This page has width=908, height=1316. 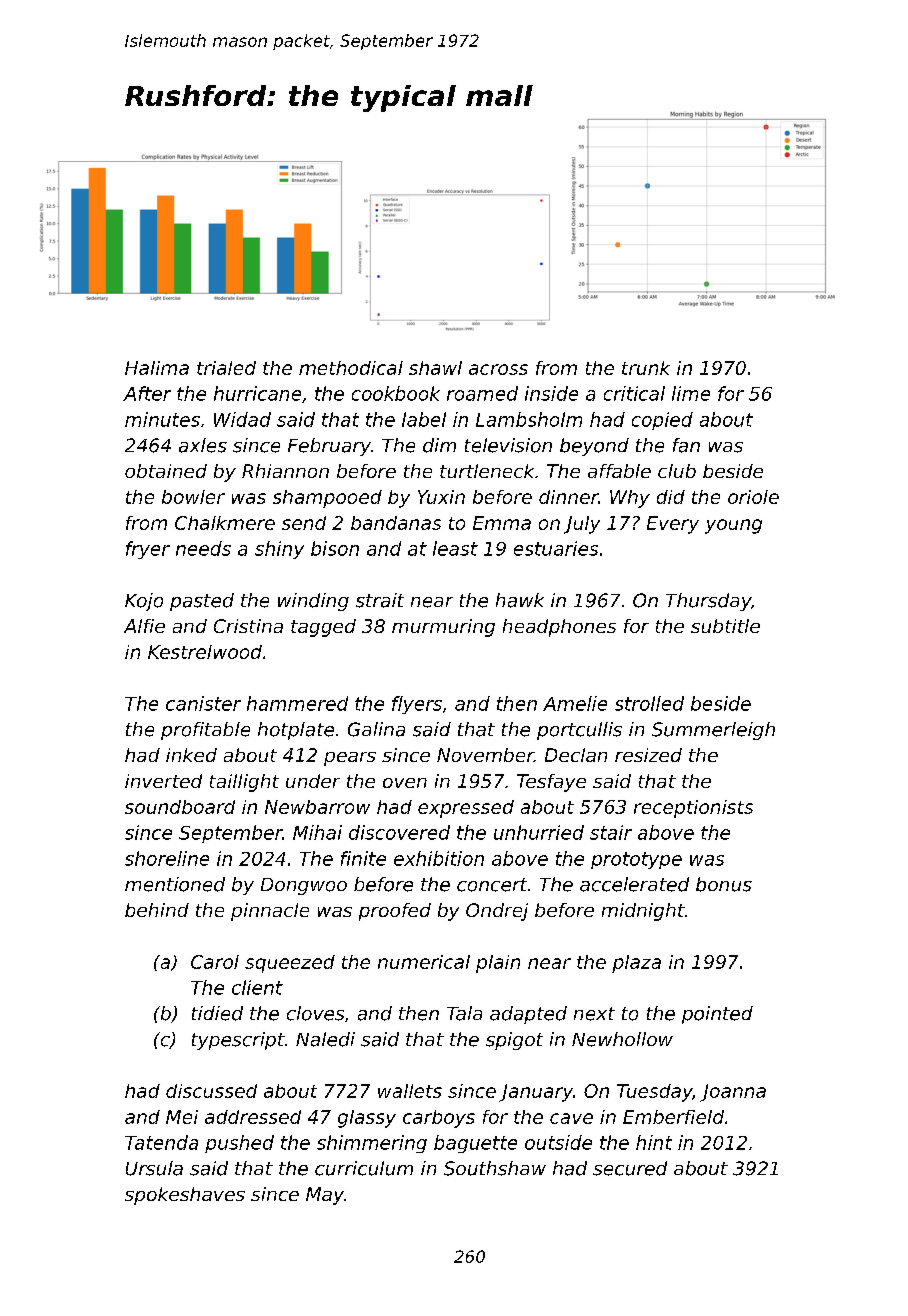 I want to click on young, so click(x=733, y=526).
